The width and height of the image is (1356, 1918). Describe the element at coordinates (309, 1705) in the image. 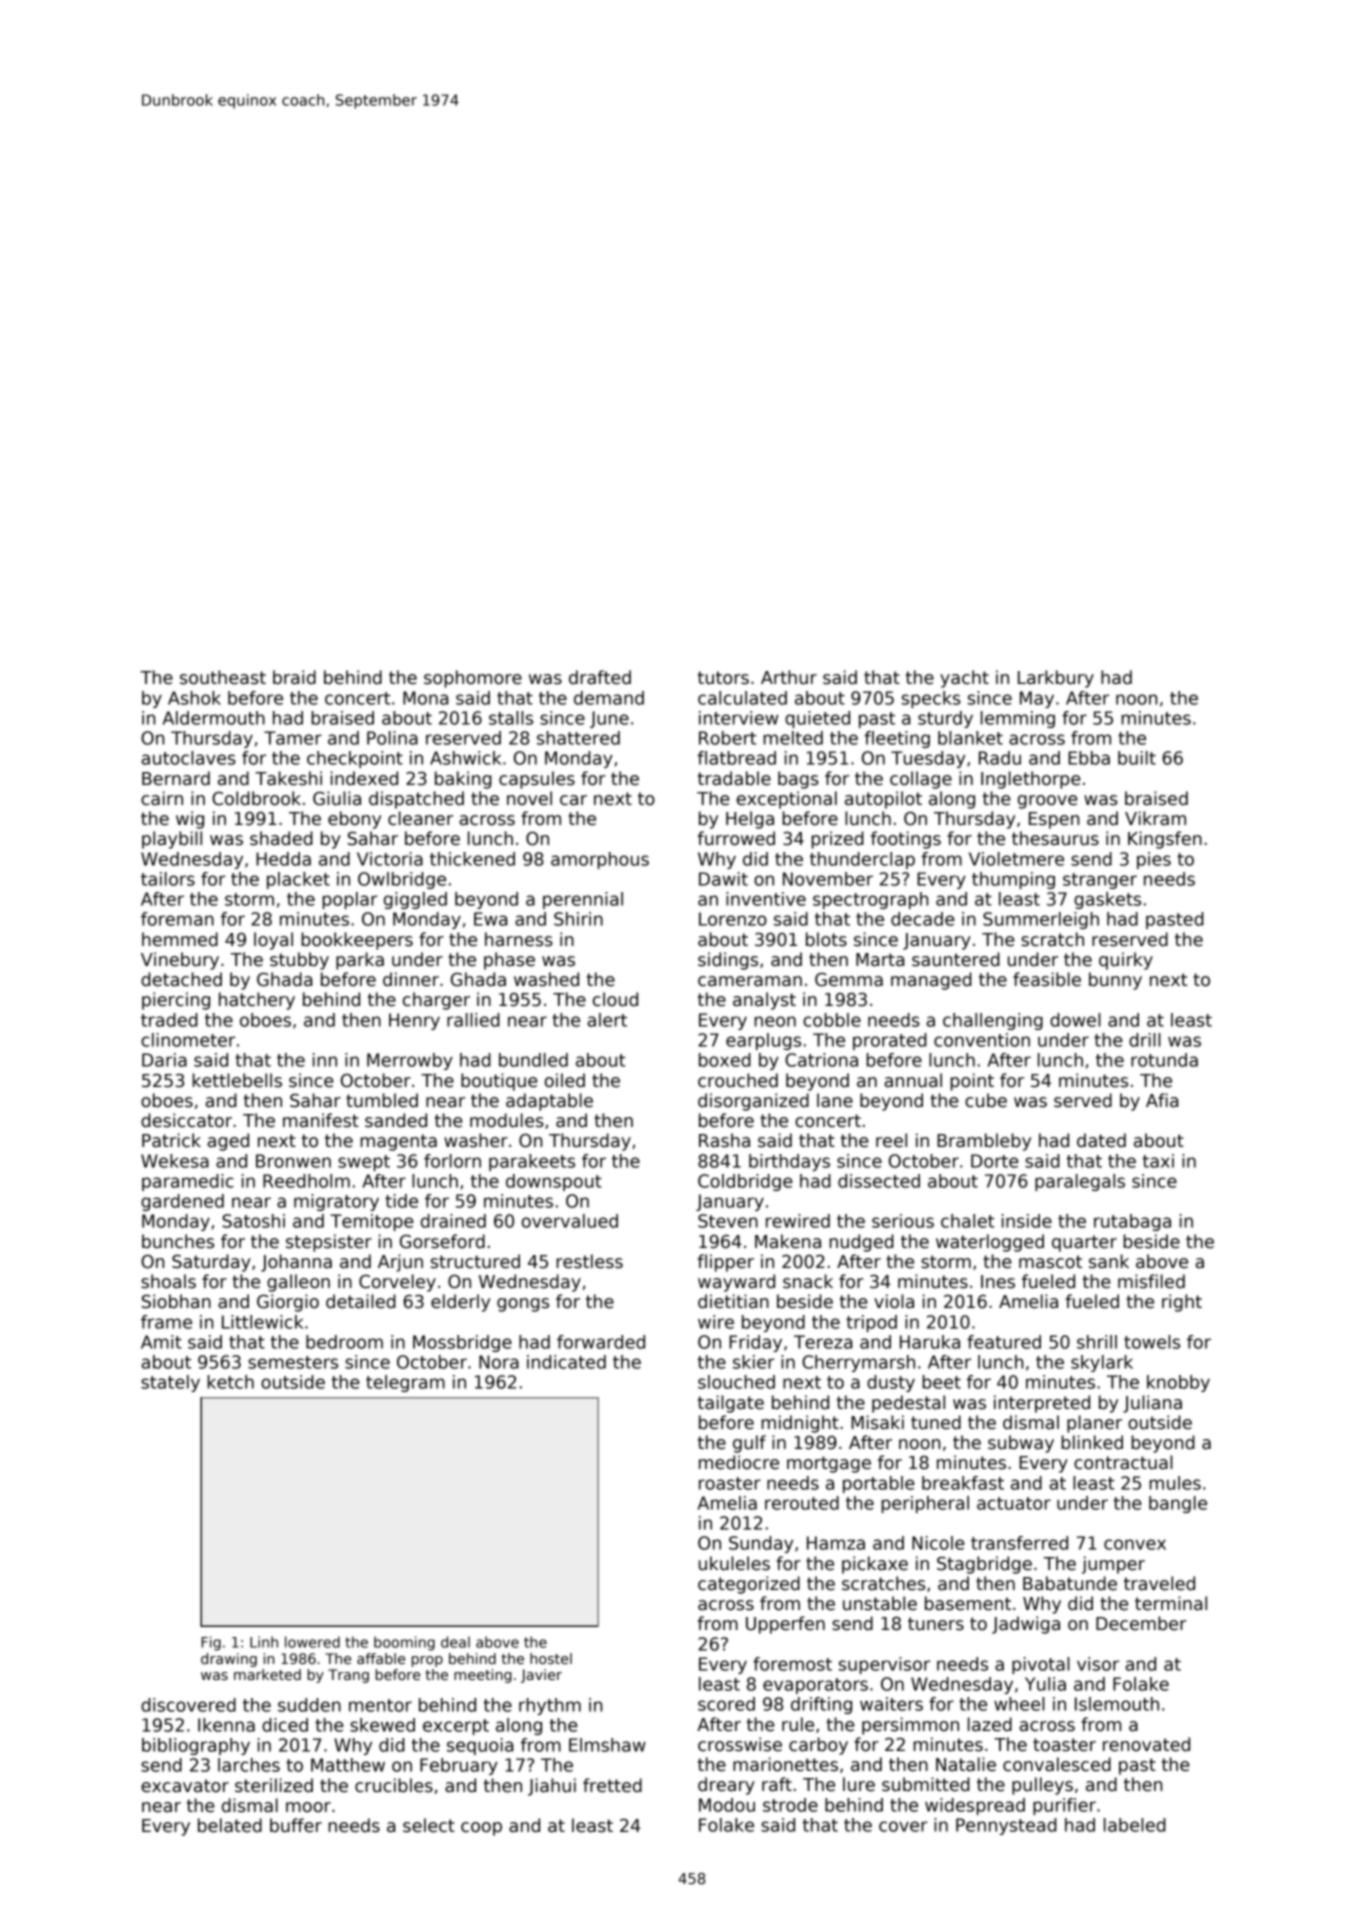

I see `sudden` at that location.
